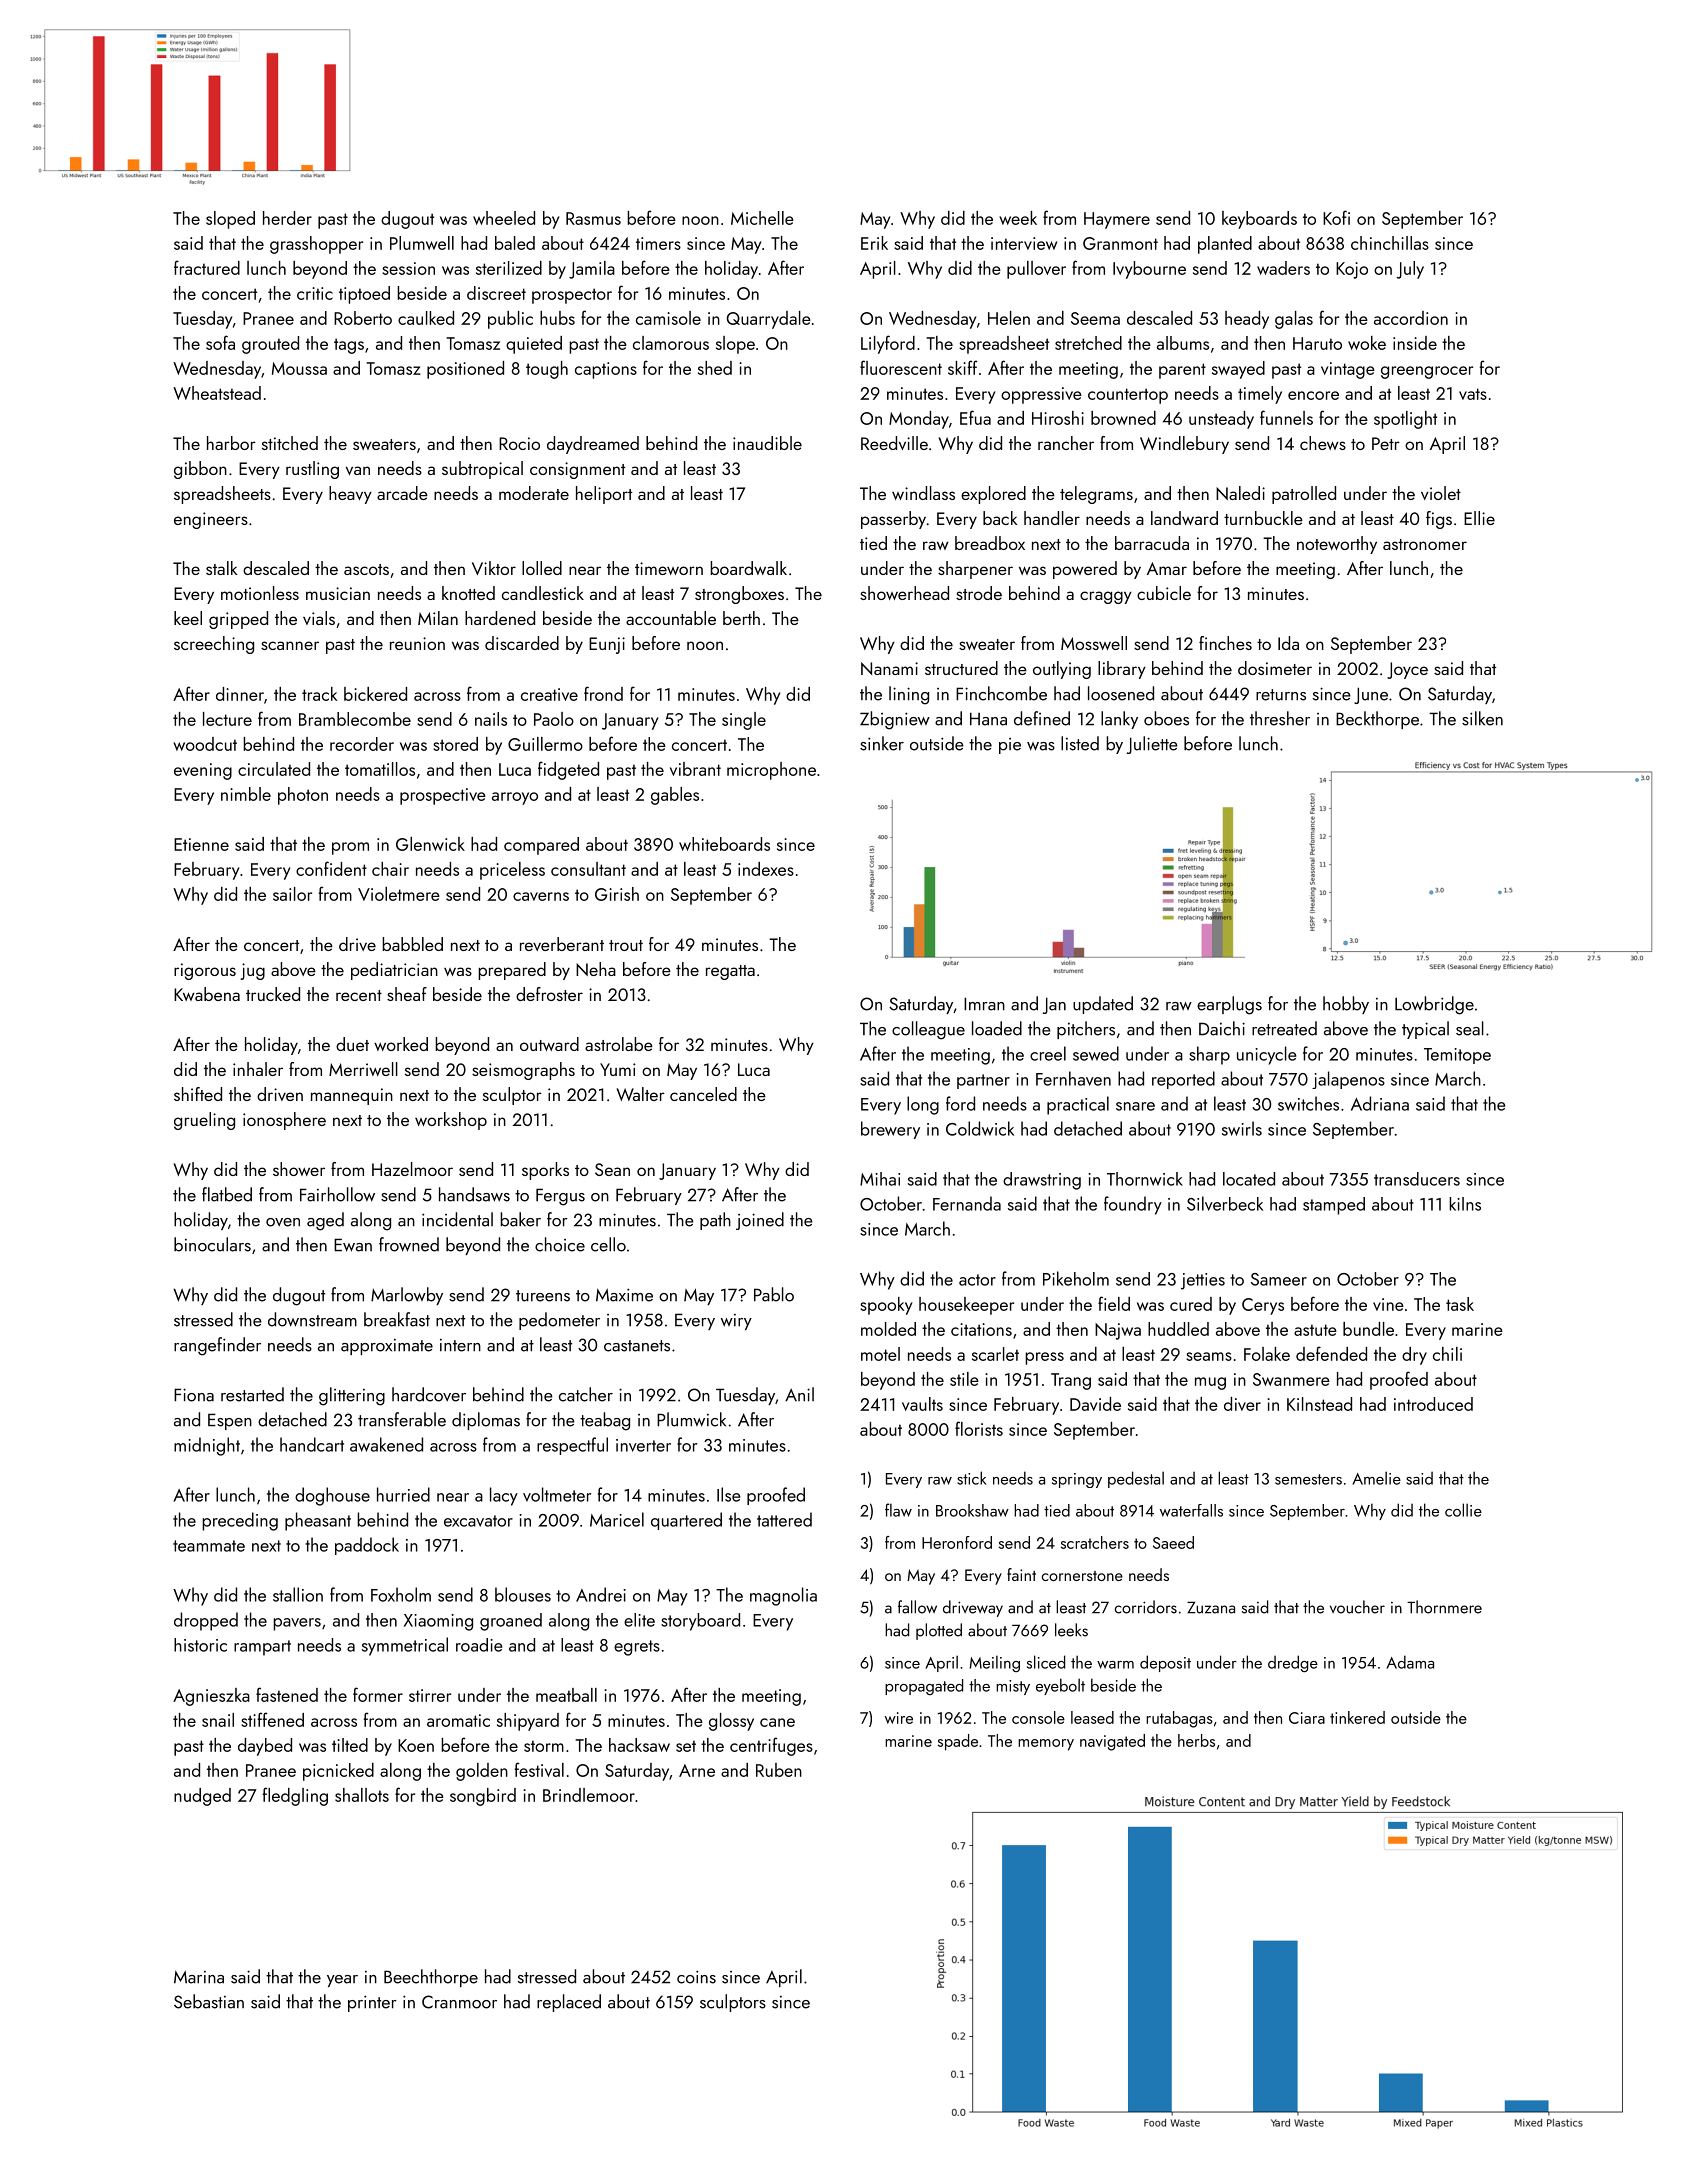 This image has width=1683, height=2178. Describe the element at coordinates (1280, 718) in the image. I see `thresher` at that location.
